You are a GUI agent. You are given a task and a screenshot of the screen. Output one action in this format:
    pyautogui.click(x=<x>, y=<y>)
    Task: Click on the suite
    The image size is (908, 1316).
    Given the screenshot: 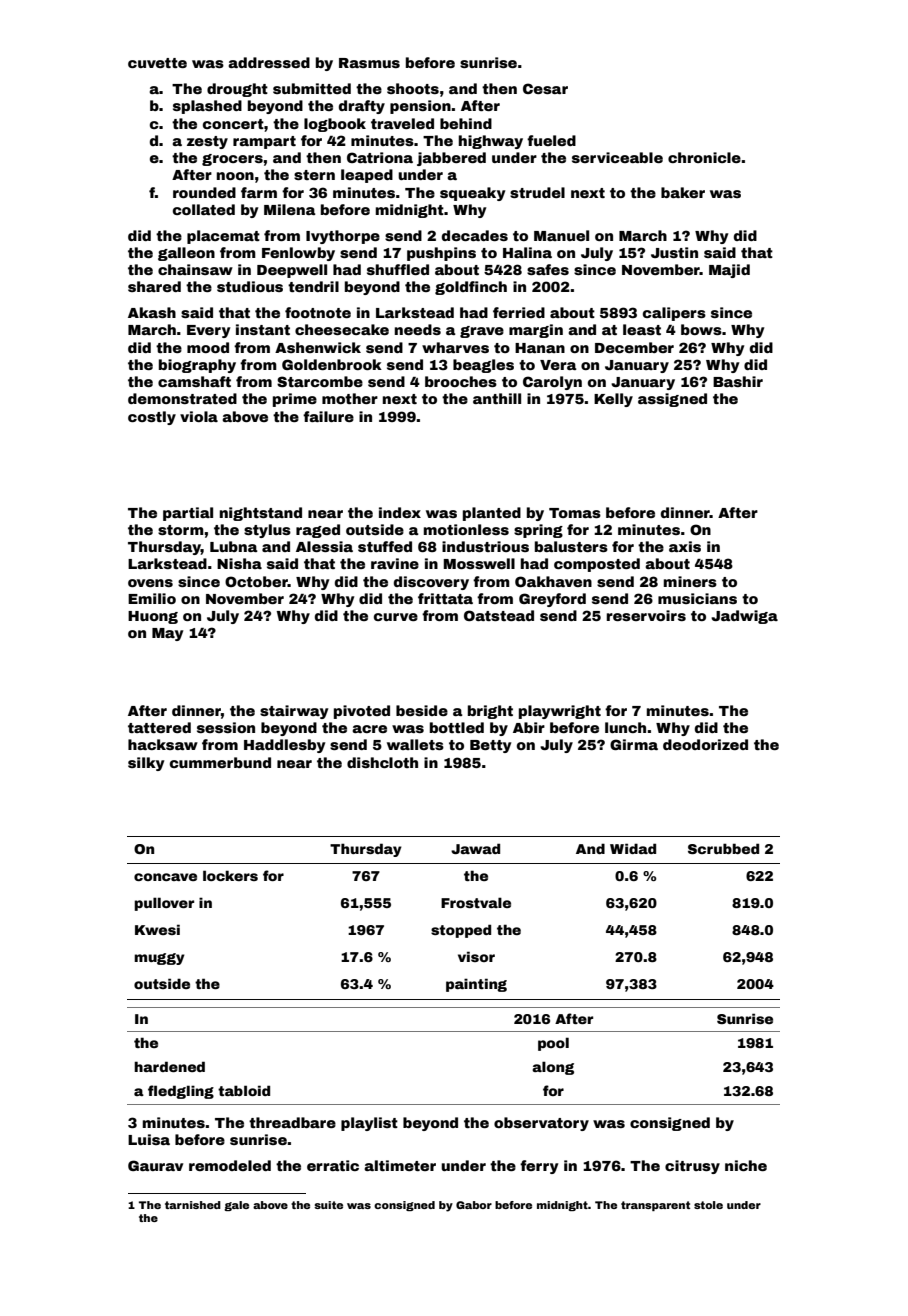 What is the action you would take?
    pyautogui.click(x=328, y=1205)
